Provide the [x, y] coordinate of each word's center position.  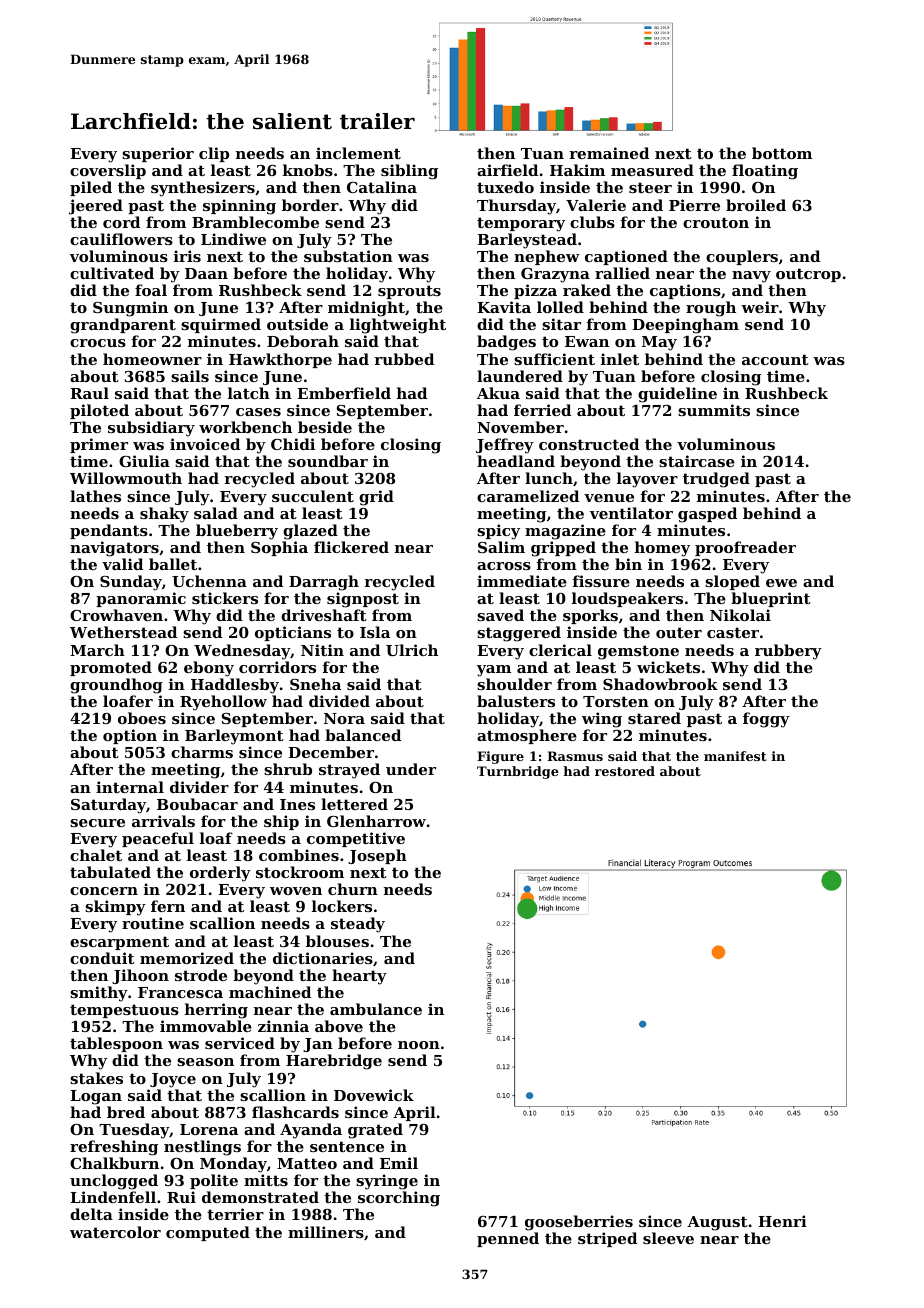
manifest [735, 756]
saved [500, 615]
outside [297, 324]
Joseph [377, 856]
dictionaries [323, 958]
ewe [781, 583]
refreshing [114, 1148]
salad [216, 513]
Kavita [504, 307]
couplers [742, 257]
